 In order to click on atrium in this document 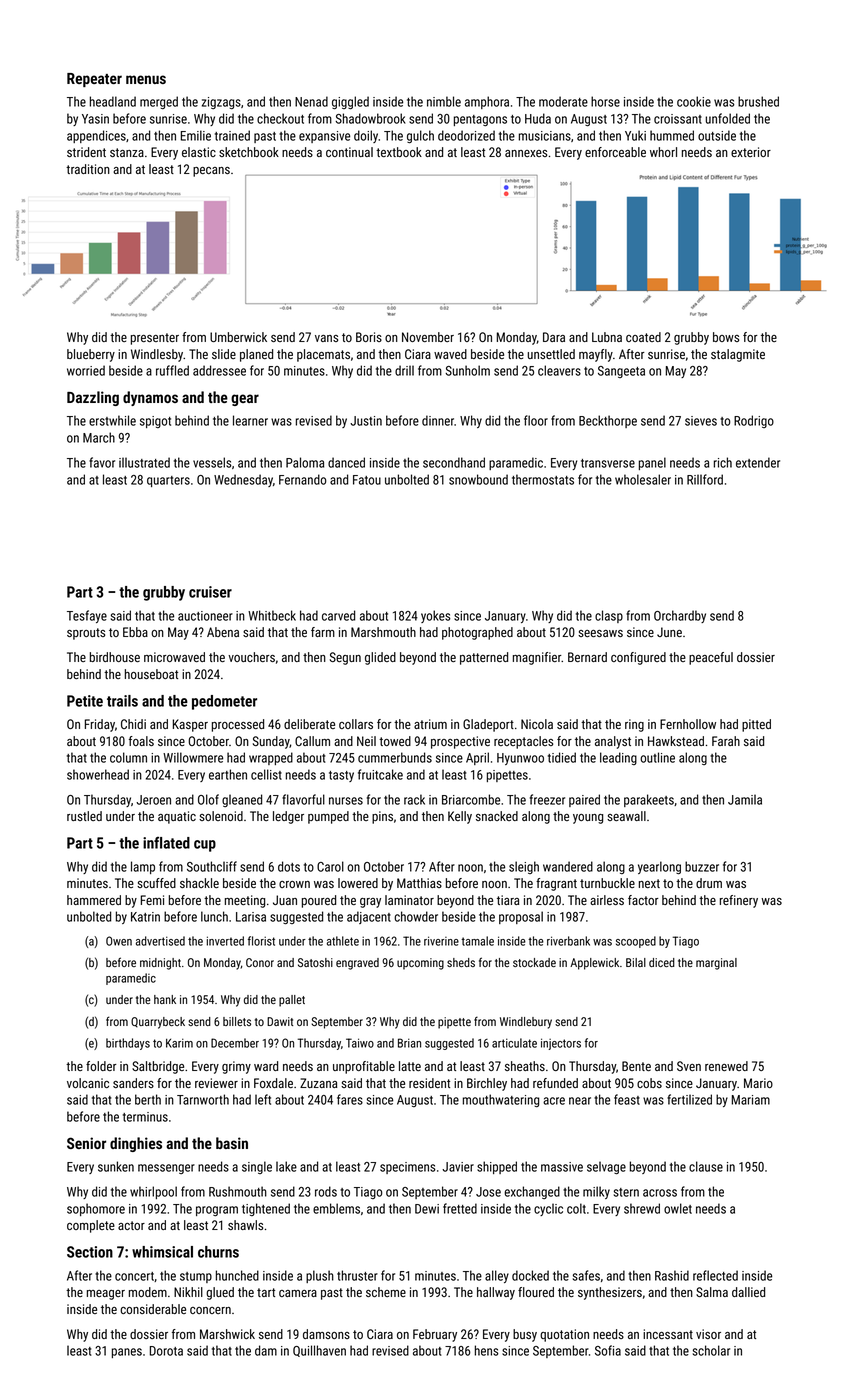, I will do `click(430, 724)`.
